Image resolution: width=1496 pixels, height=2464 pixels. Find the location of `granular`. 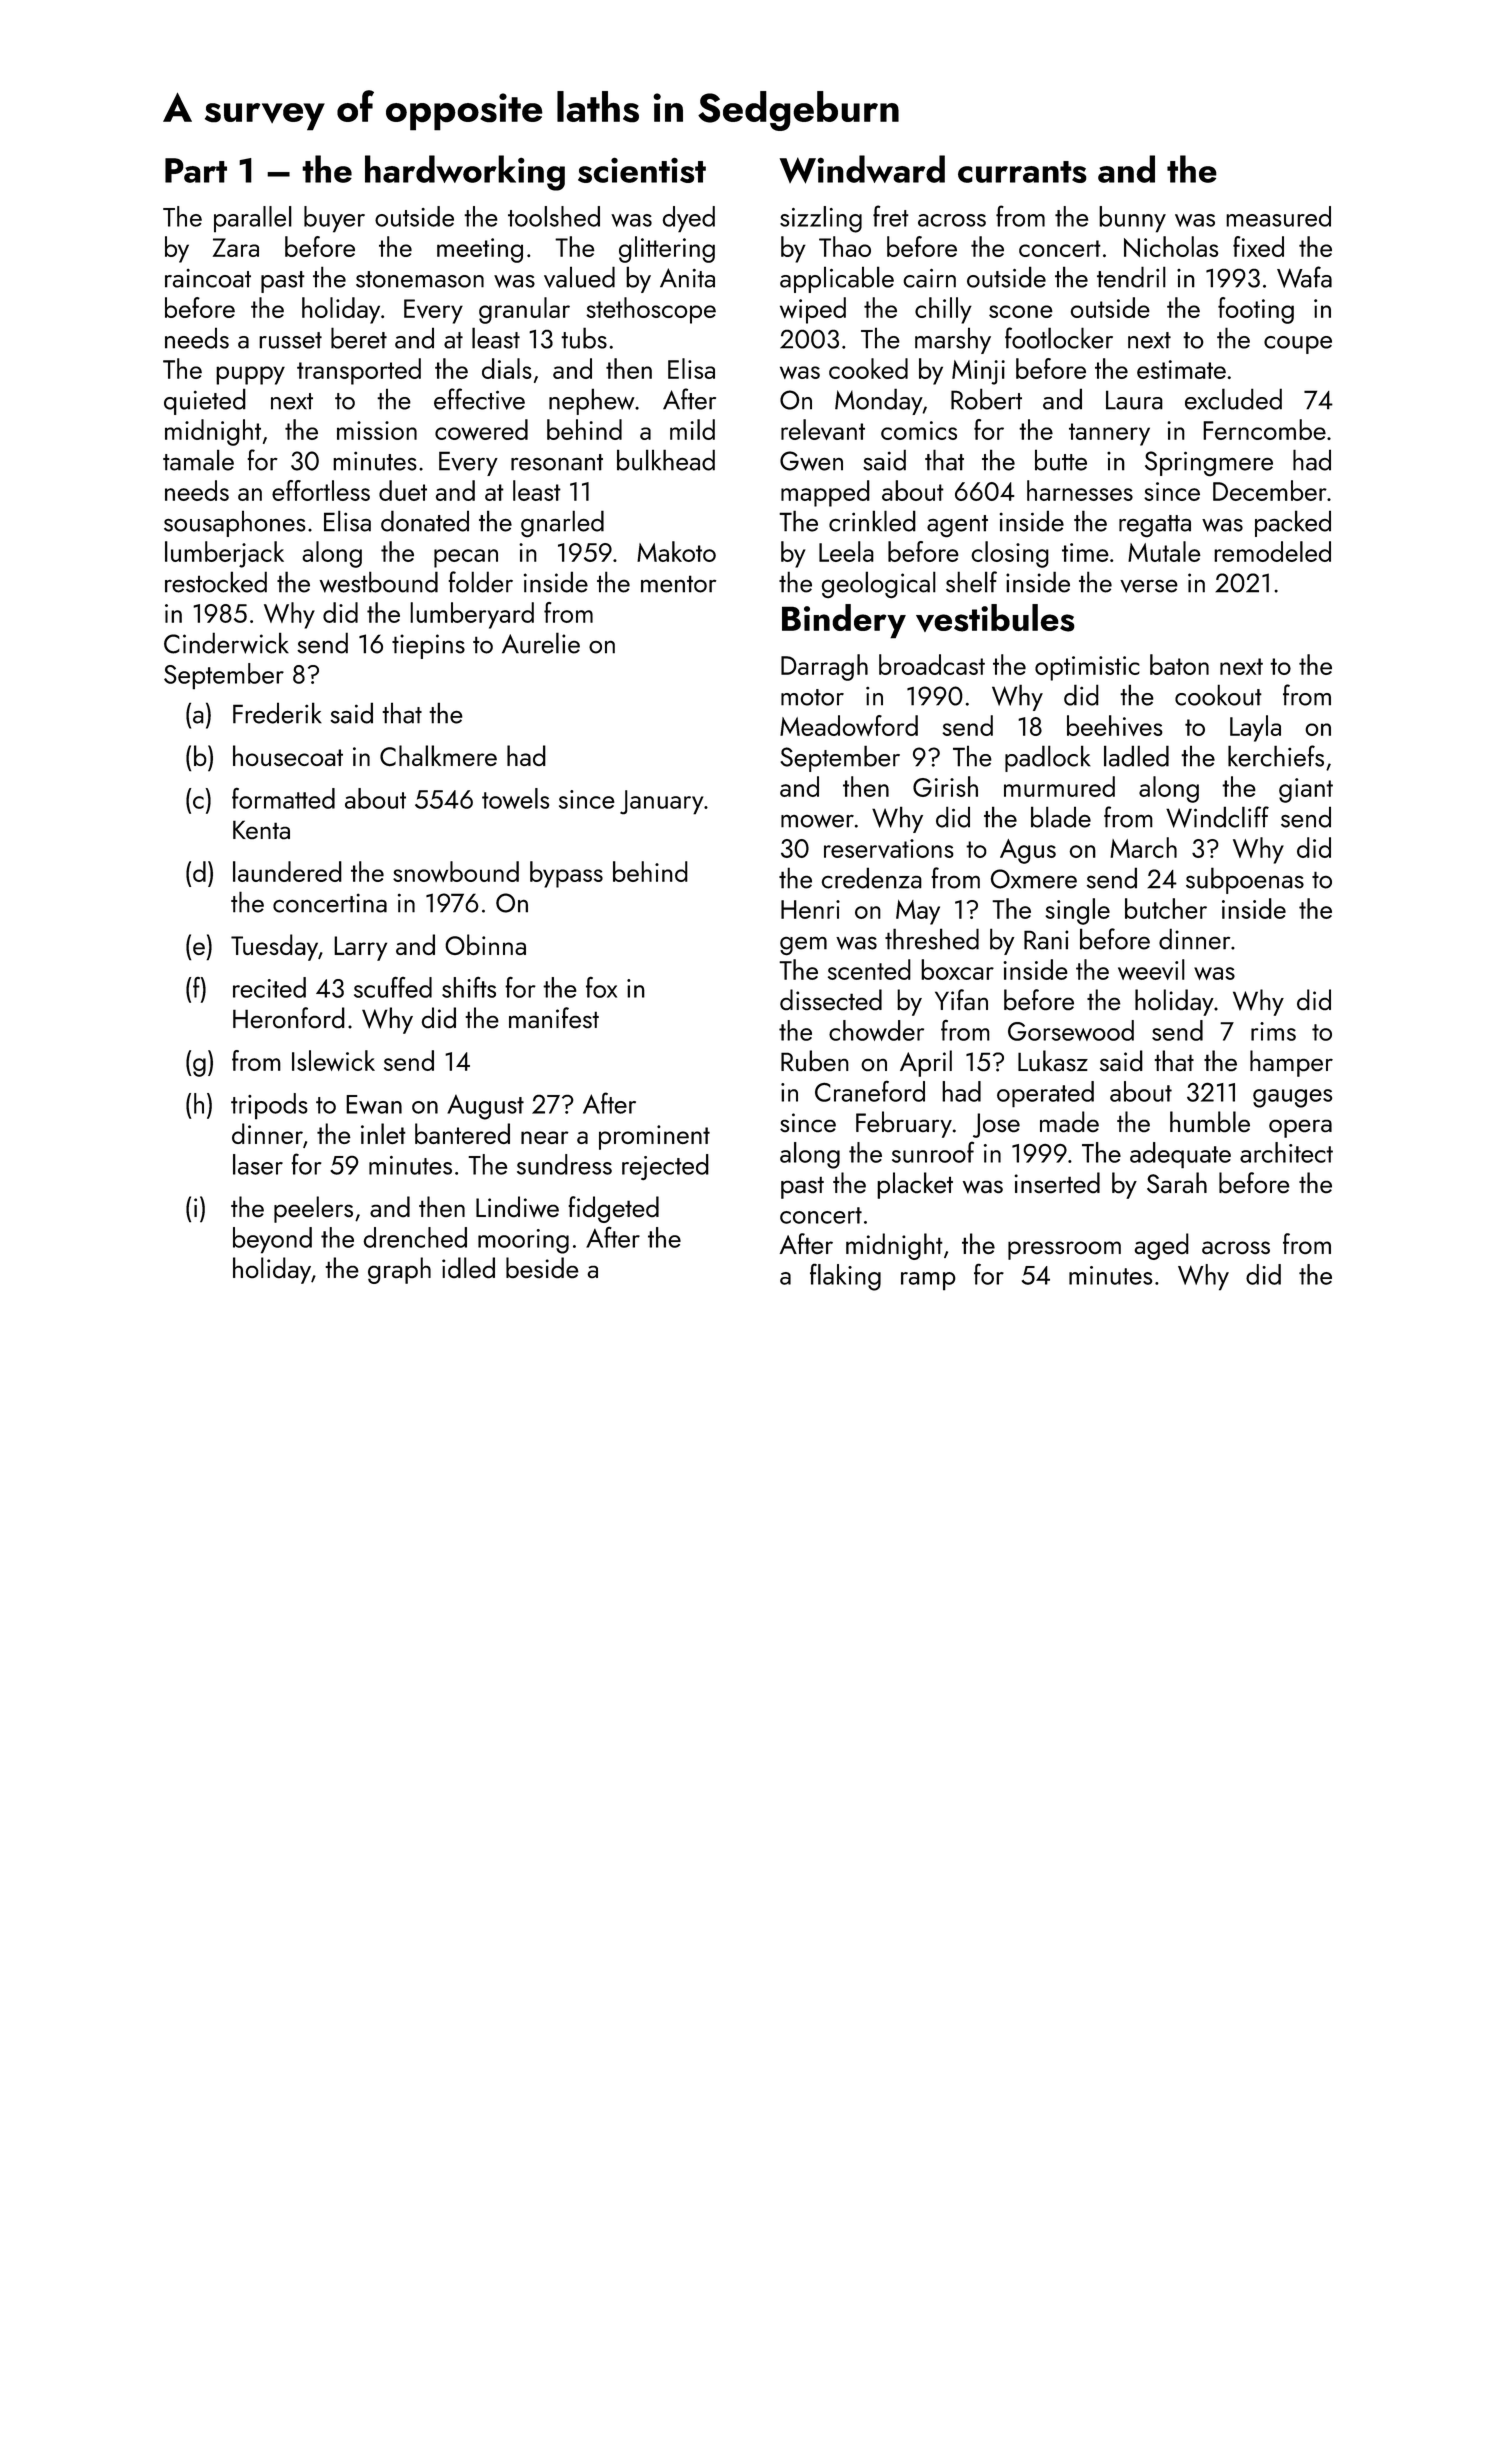

granular is located at coordinates (524, 310).
